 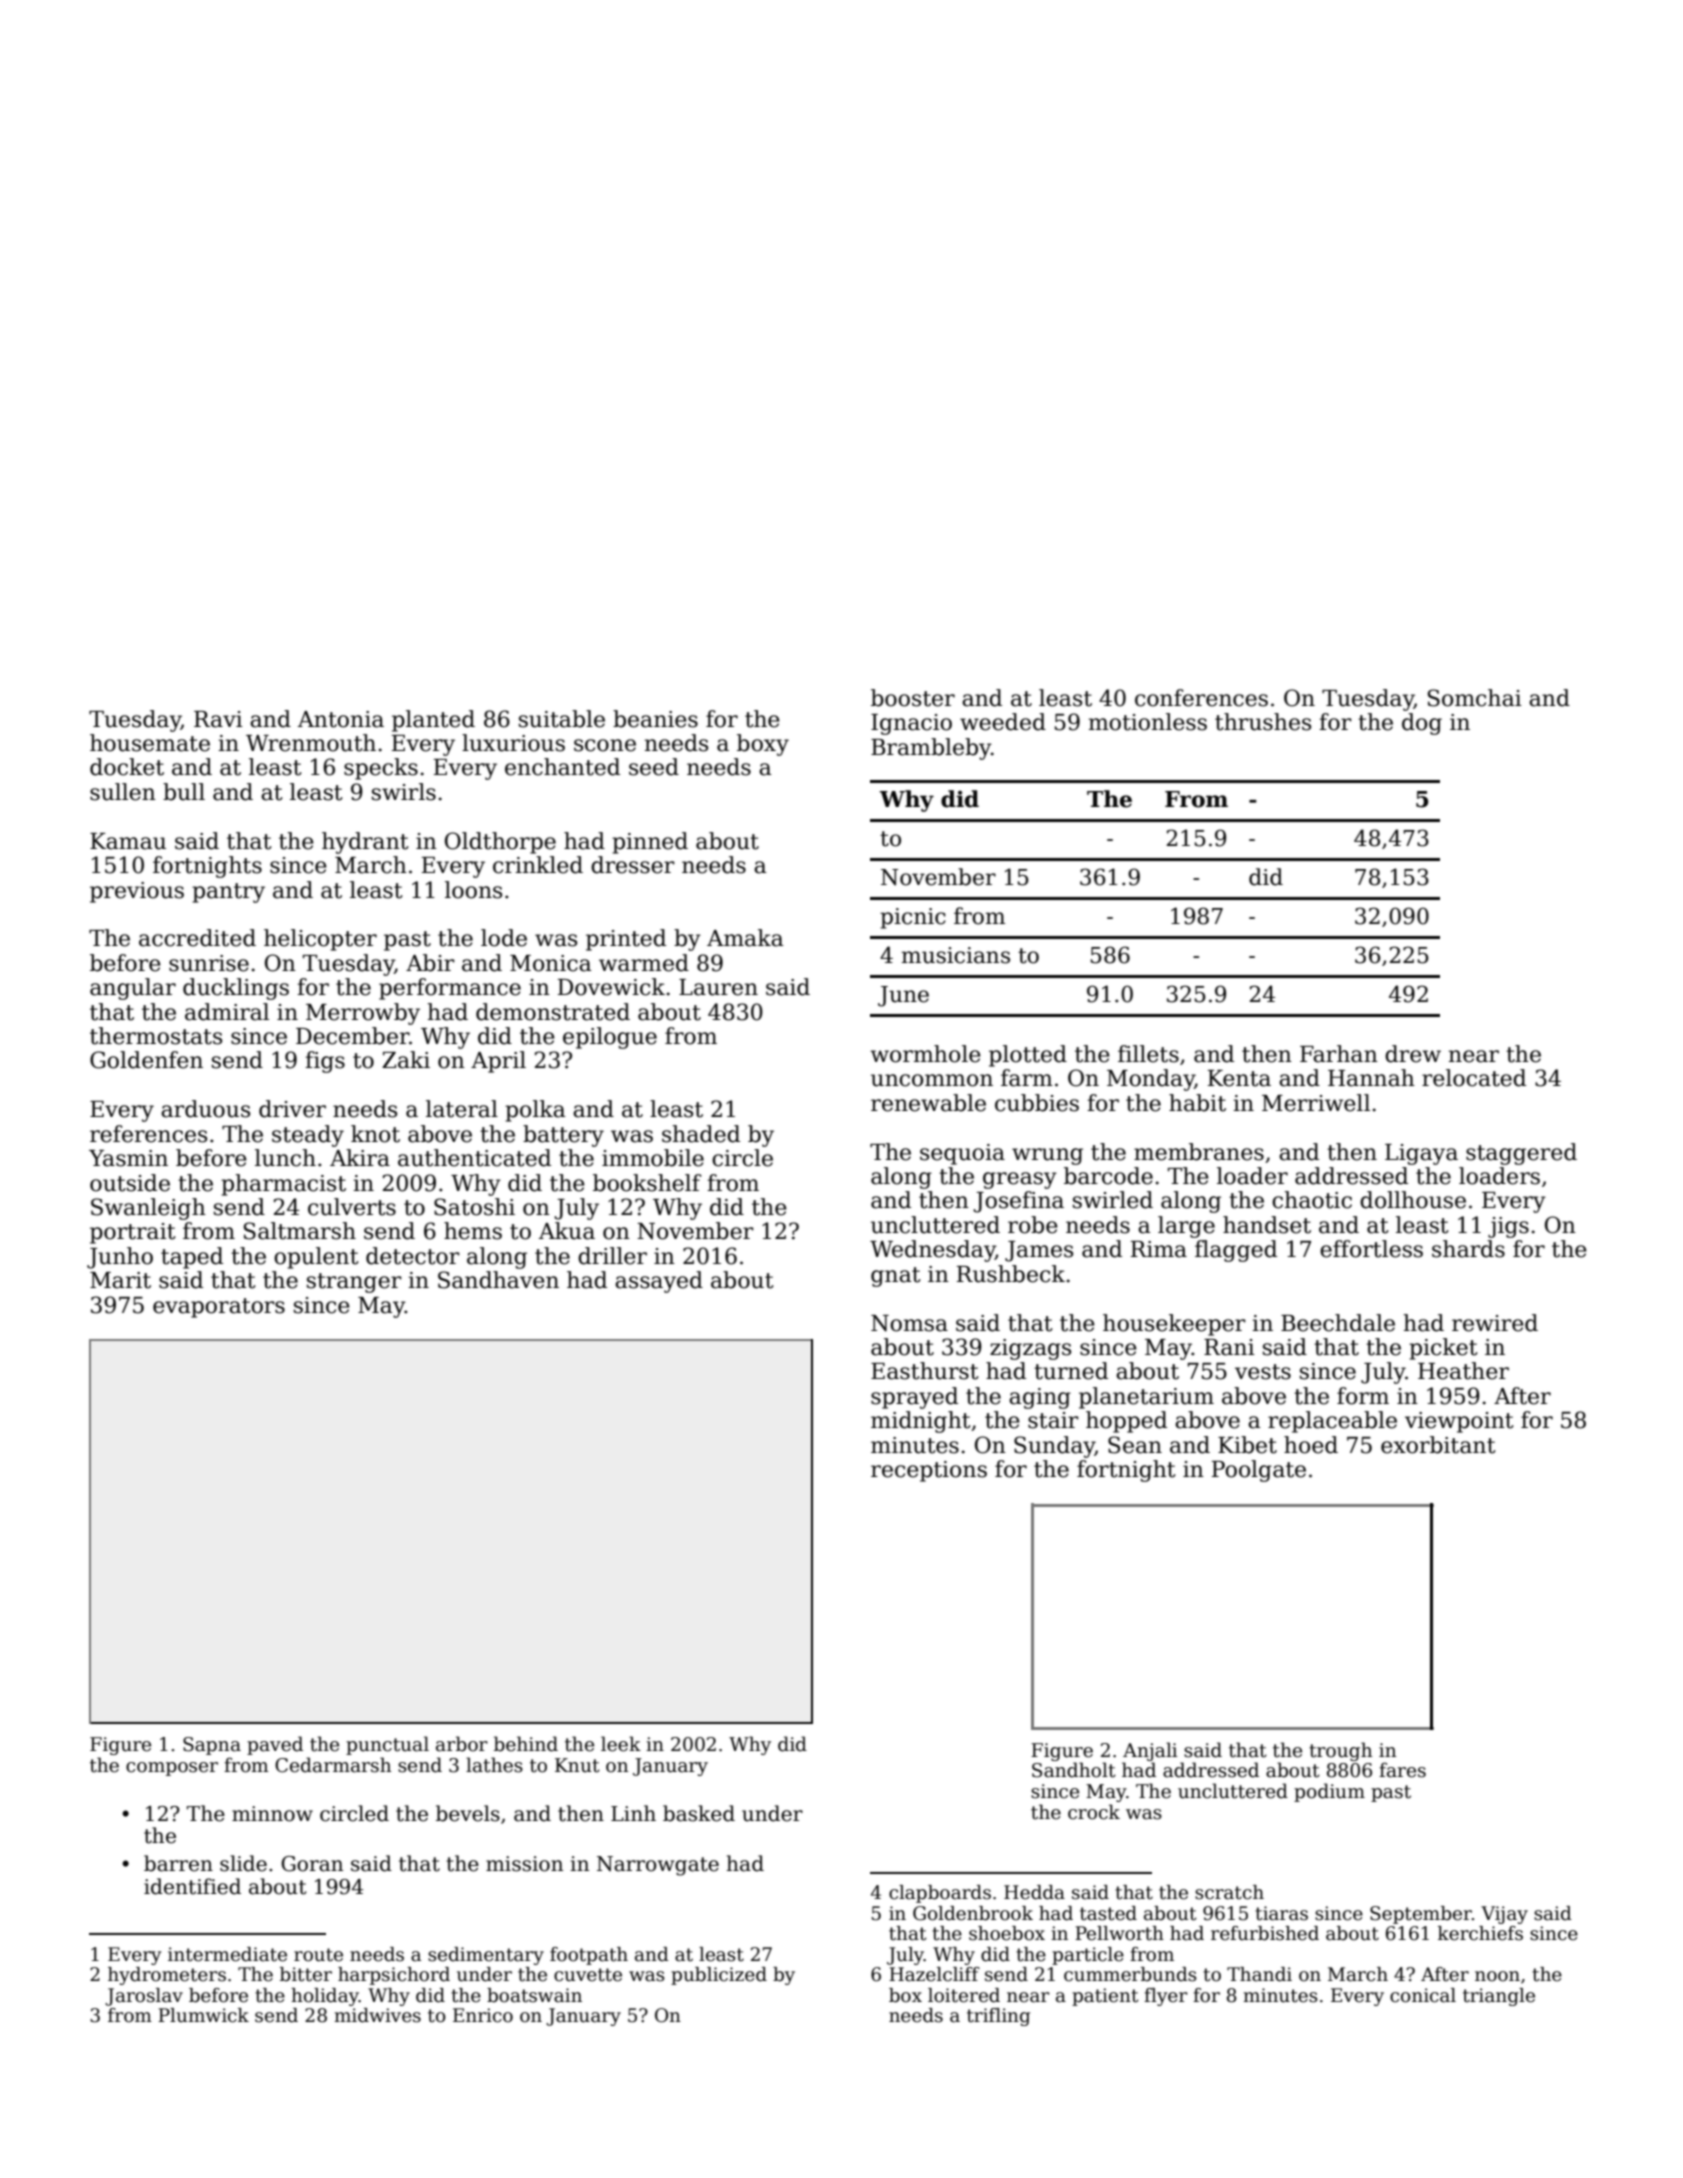 What do you see at coordinates (1521, 1154) in the page?
I see `staggered` at bounding box center [1521, 1154].
